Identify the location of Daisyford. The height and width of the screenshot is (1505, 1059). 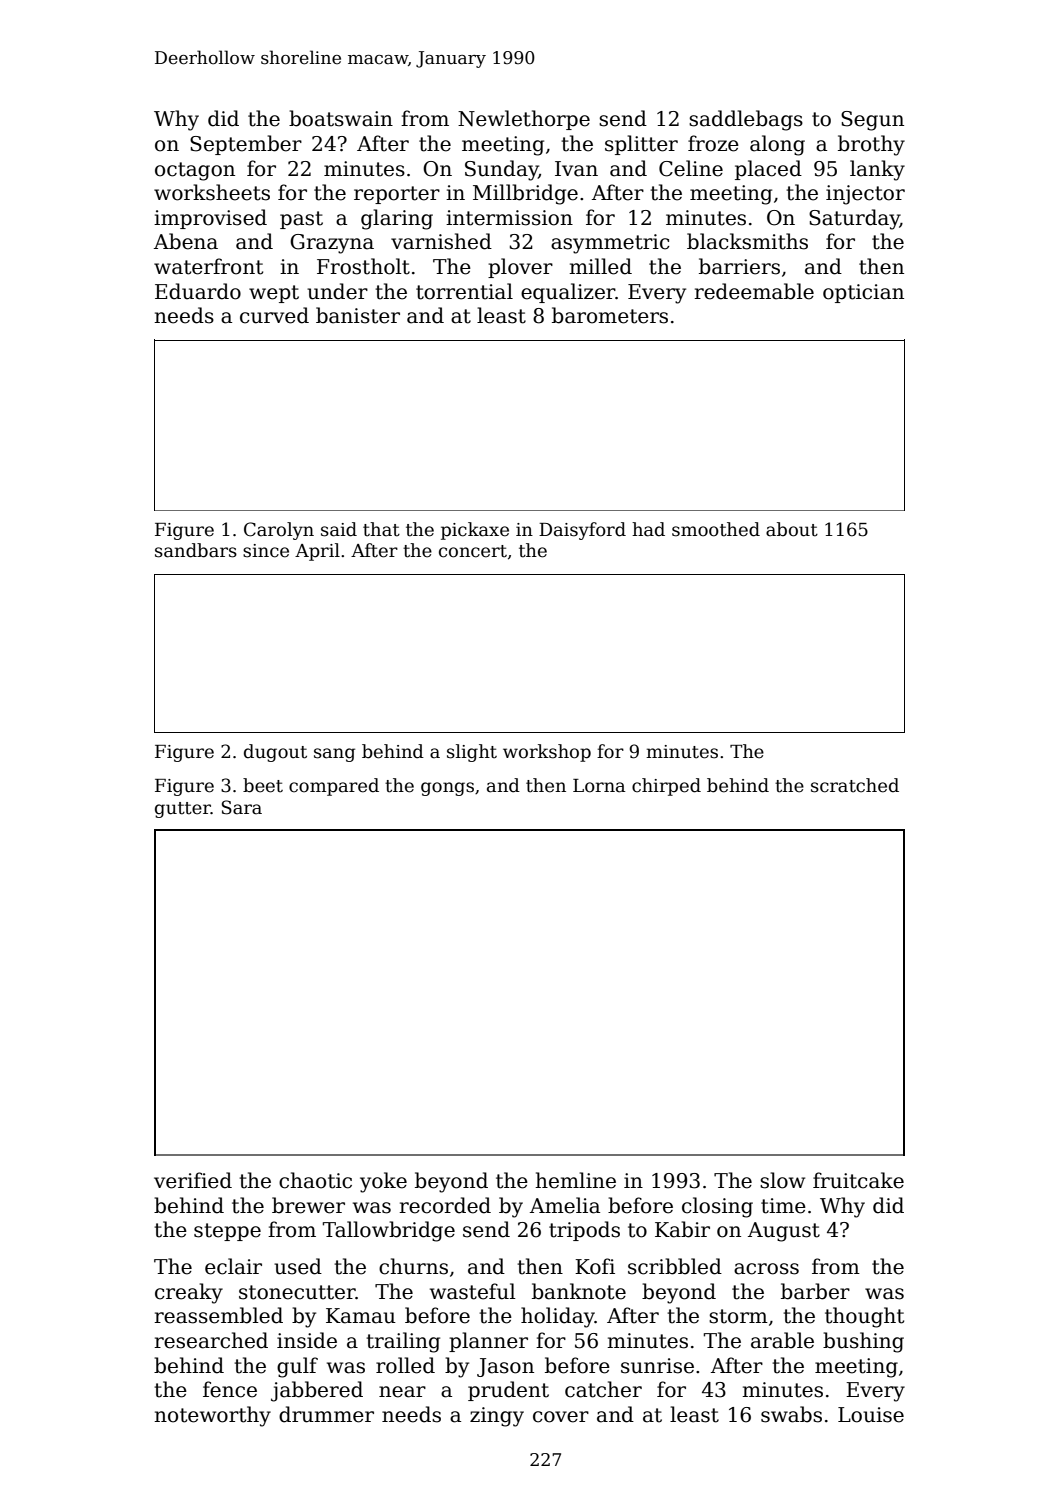
(582, 531).
